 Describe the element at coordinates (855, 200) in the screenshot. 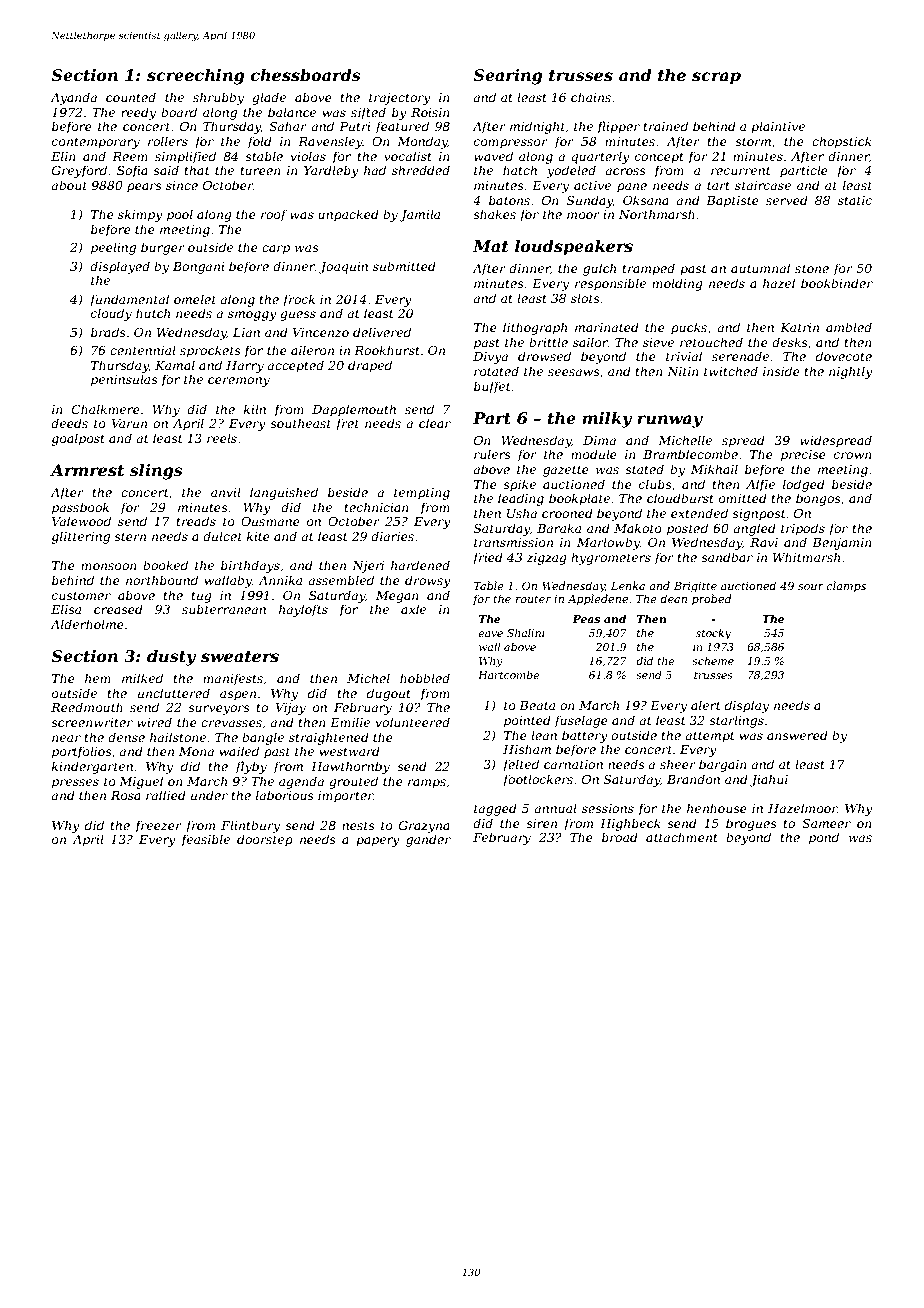

I see `static` at that location.
